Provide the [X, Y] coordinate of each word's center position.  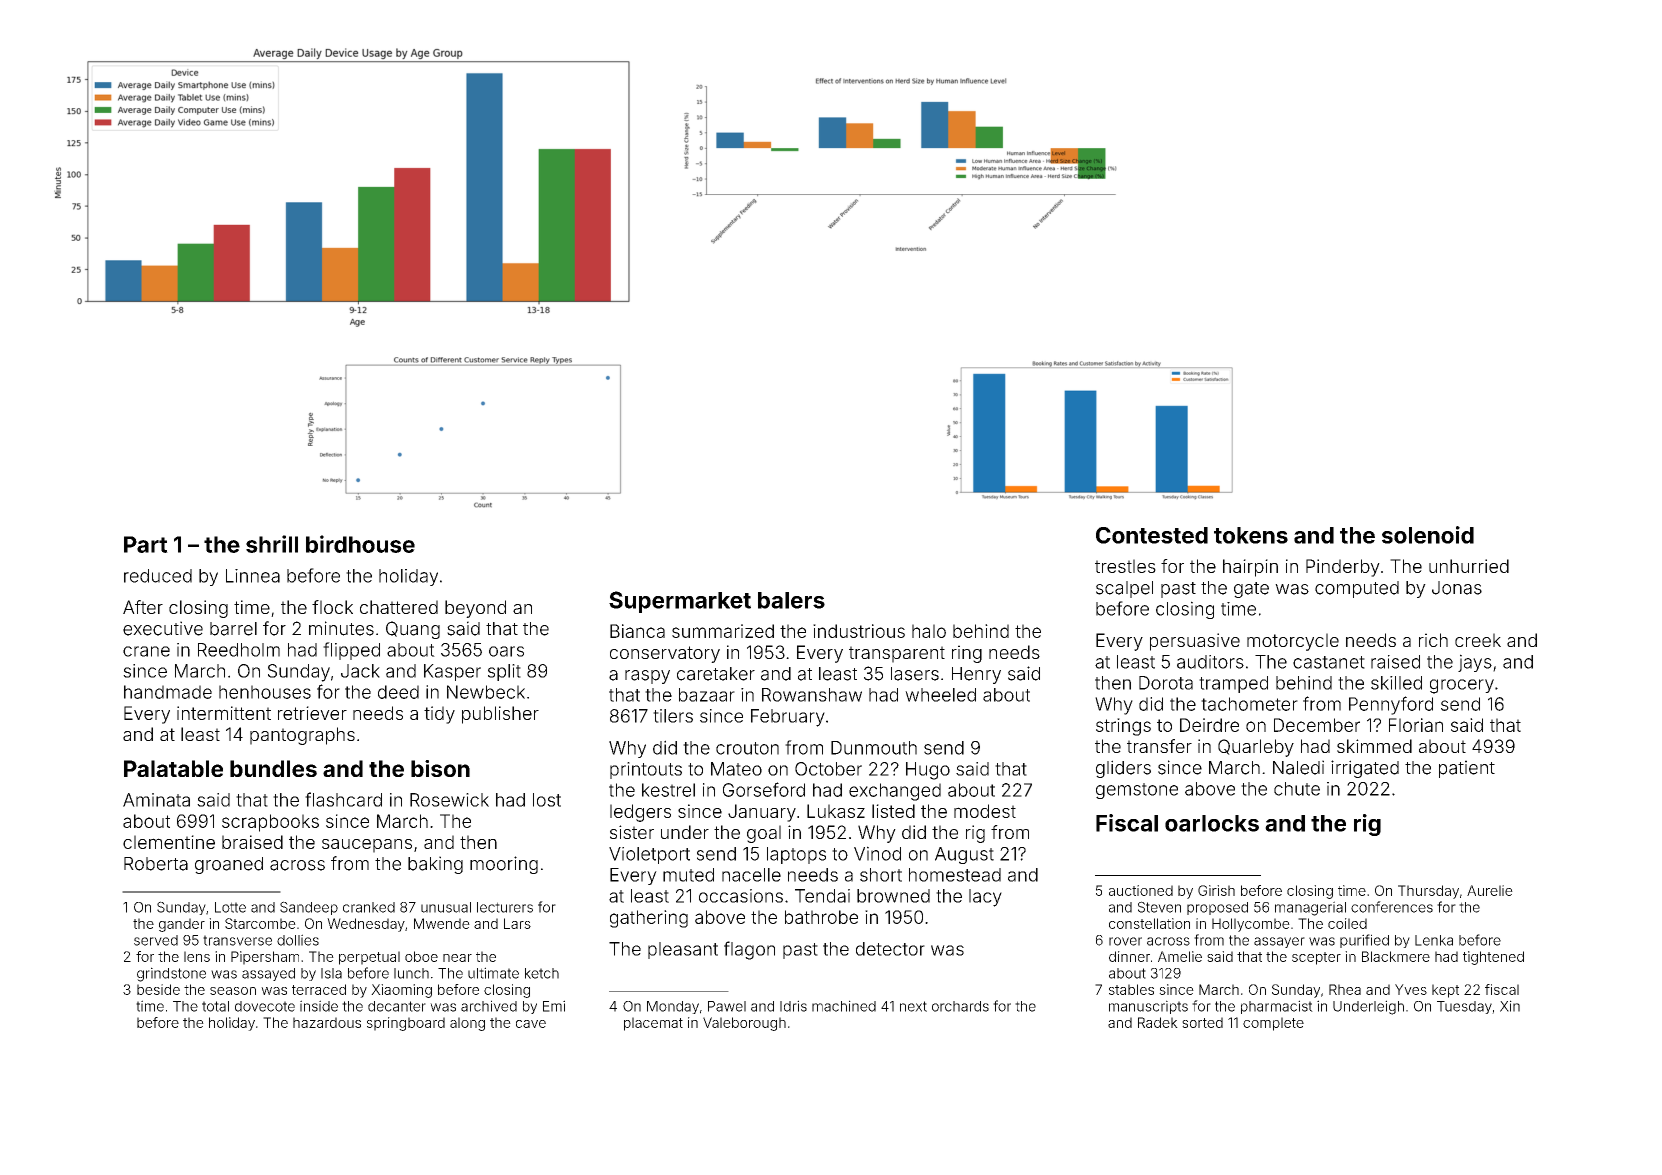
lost [547, 800]
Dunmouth [874, 748]
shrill [272, 544]
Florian [1416, 725]
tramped [1233, 684]
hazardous [327, 1022]
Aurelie [1490, 890]
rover [1125, 941]
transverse [237, 940]
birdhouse [360, 544]
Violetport [649, 855]
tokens [1251, 535]
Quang [413, 630]
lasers [915, 674]
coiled [1347, 923]
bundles [273, 768]
